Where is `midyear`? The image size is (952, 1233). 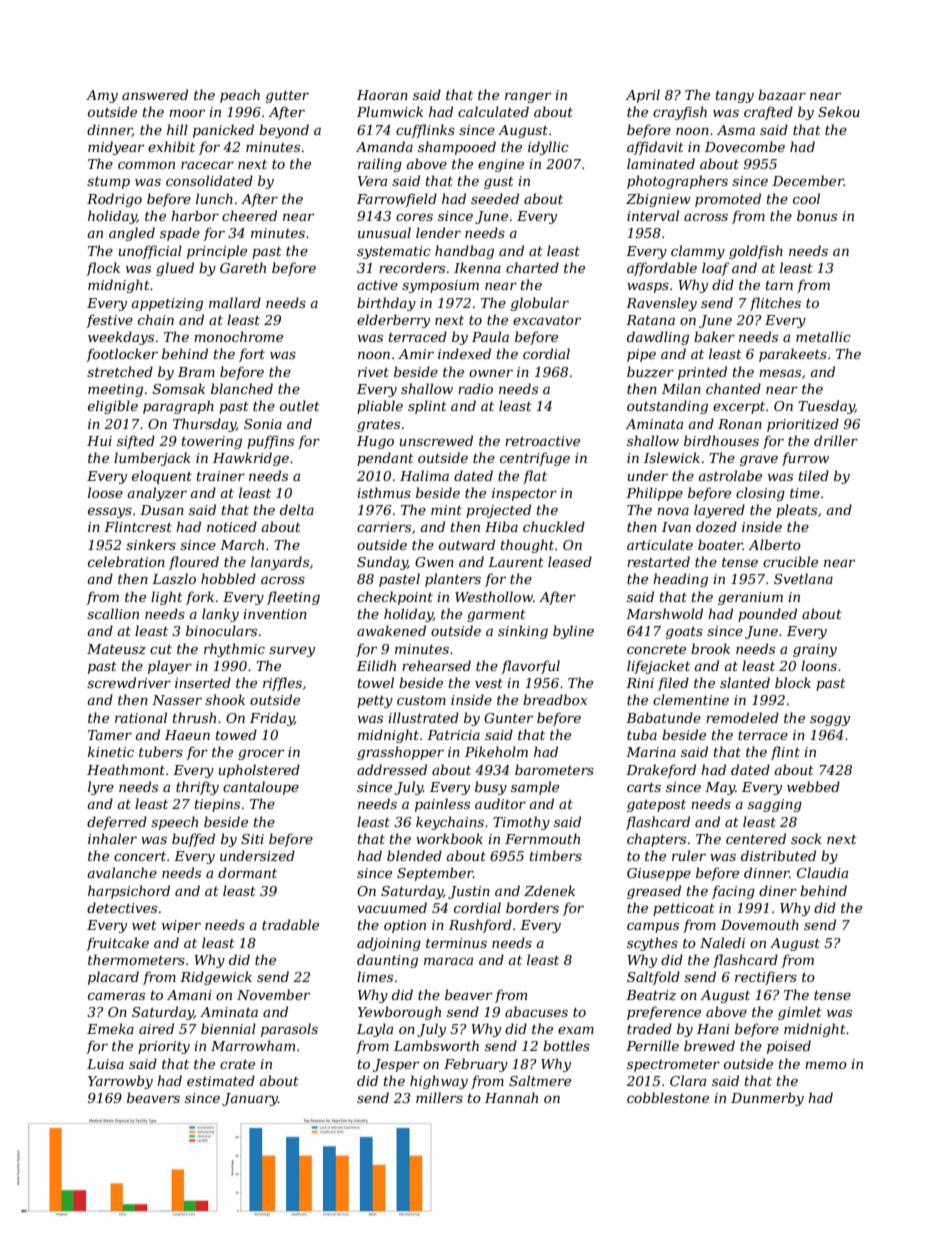 midyear is located at coordinates (116, 148).
